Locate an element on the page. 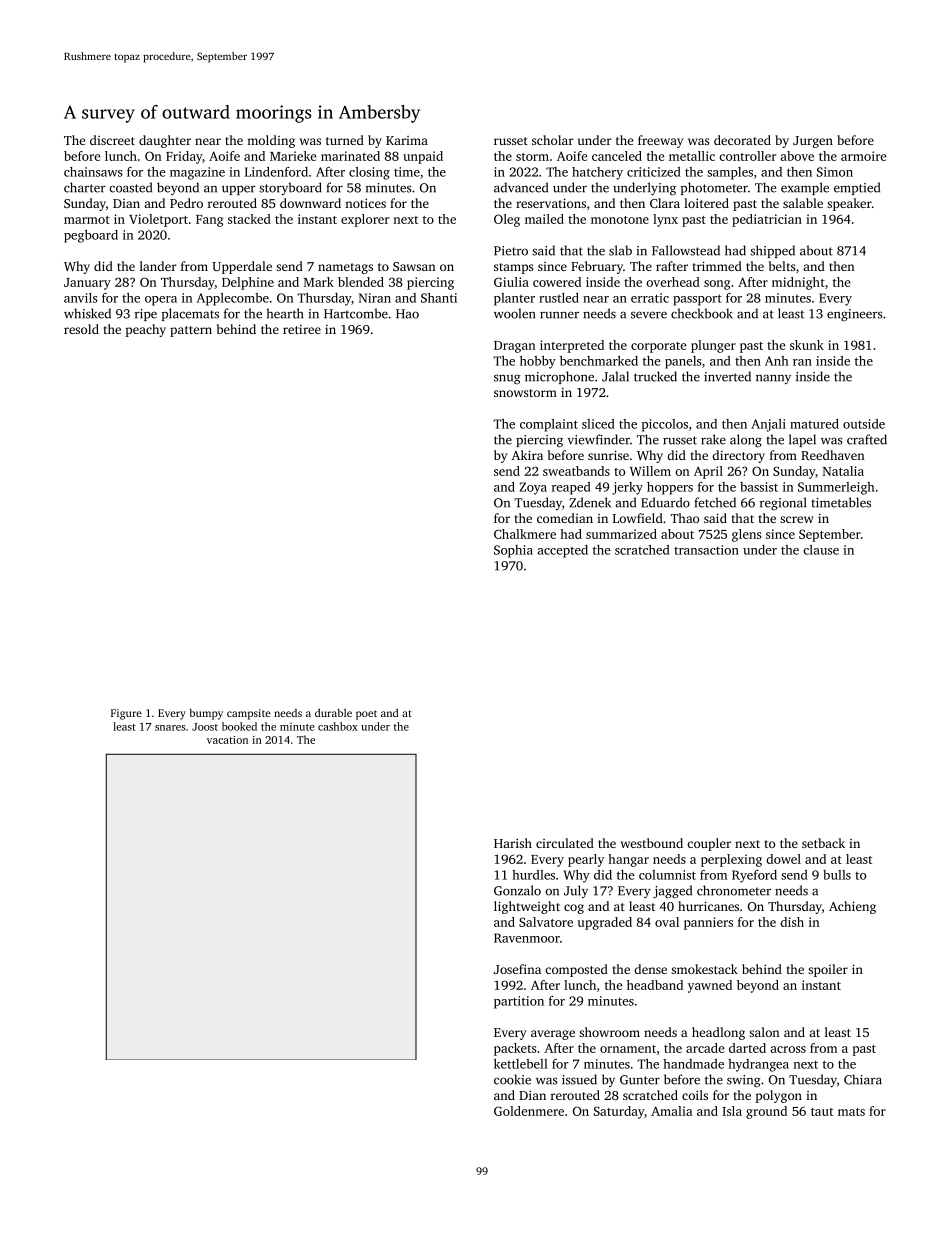 This document has height=1233, width=952. retiree is located at coordinates (302, 329).
